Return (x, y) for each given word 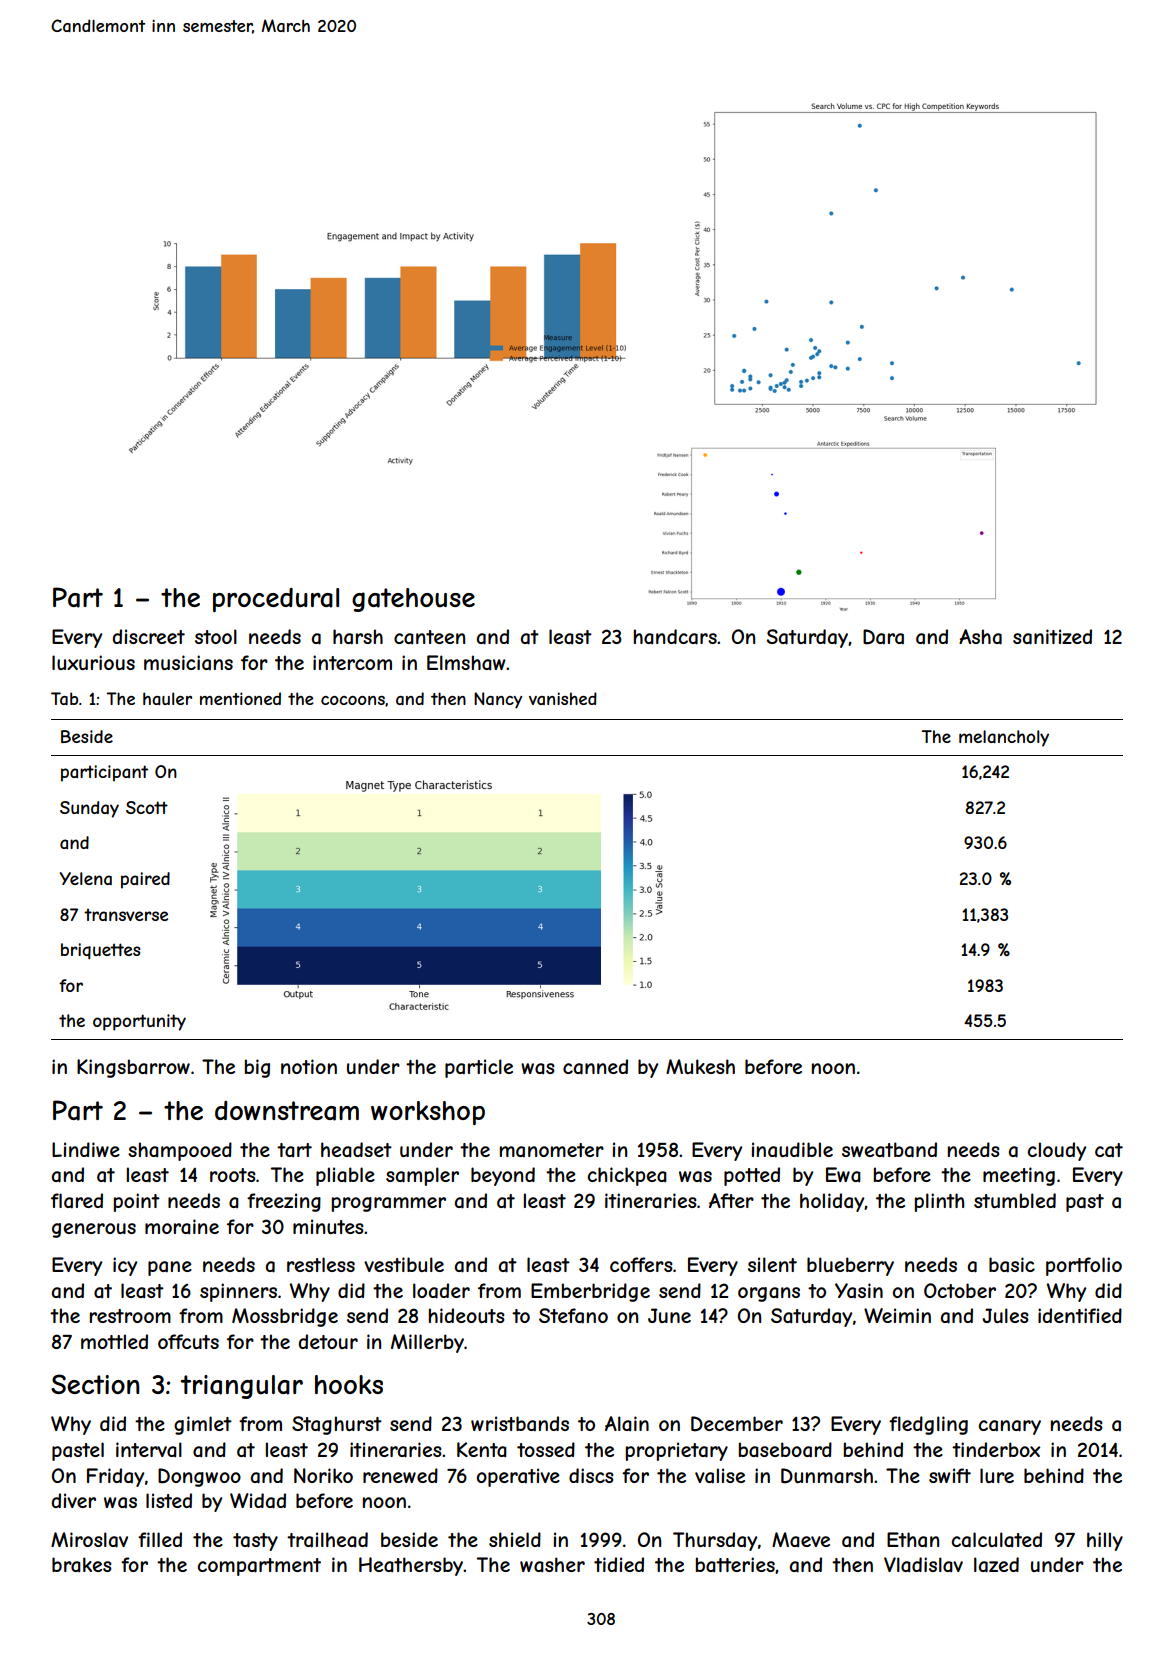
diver (74, 1500)
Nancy (498, 700)
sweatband (889, 1150)
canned (595, 1067)
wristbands (520, 1424)
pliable (345, 1176)
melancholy (1004, 738)
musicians (188, 663)
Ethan (913, 1540)
